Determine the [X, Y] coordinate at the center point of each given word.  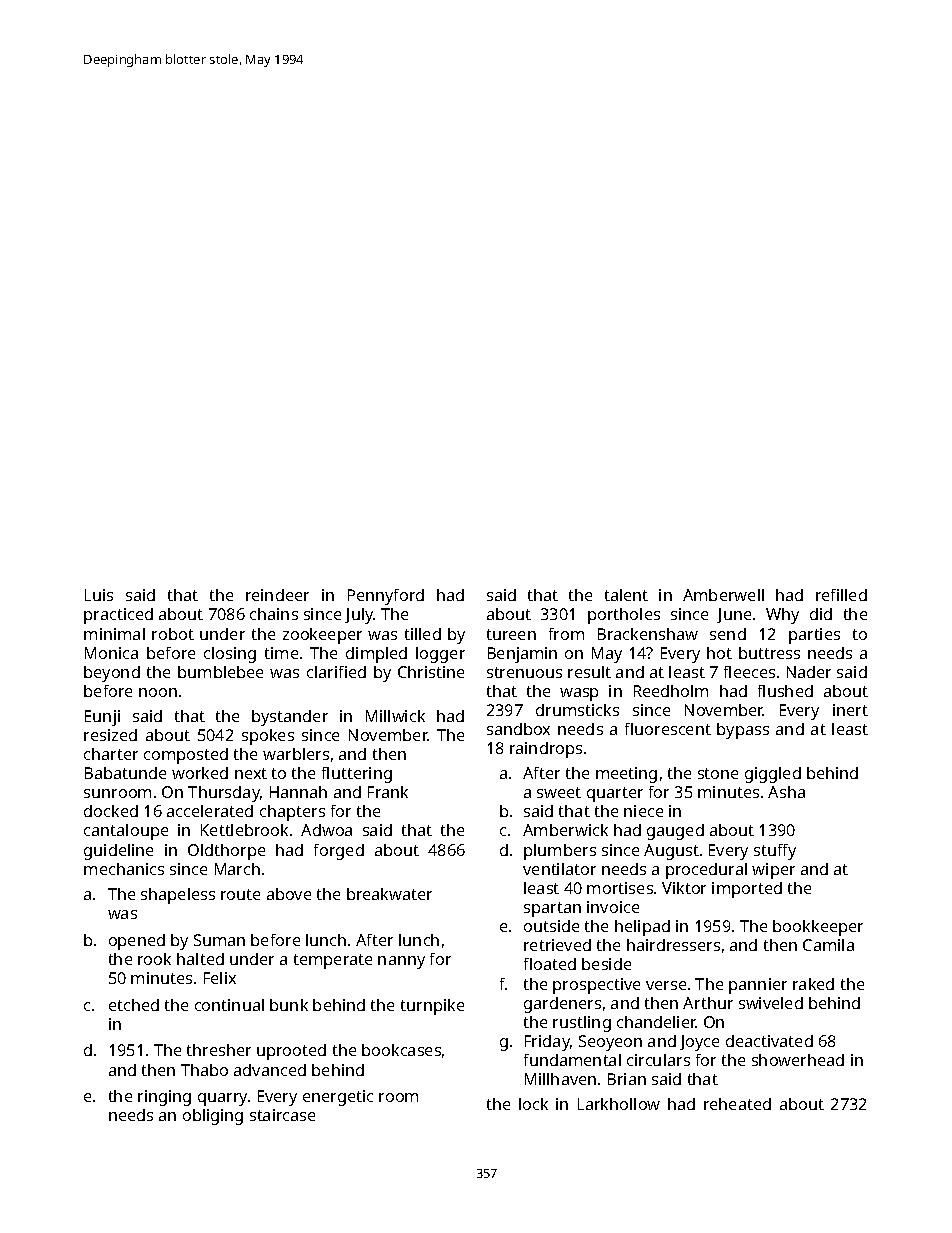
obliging [213, 1117]
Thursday [224, 794]
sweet [559, 792]
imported [747, 890]
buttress [769, 653]
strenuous [524, 672]
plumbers [560, 852]
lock [533, 1104]
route [240, 894]
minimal [114, 634]
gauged [675, 832]
